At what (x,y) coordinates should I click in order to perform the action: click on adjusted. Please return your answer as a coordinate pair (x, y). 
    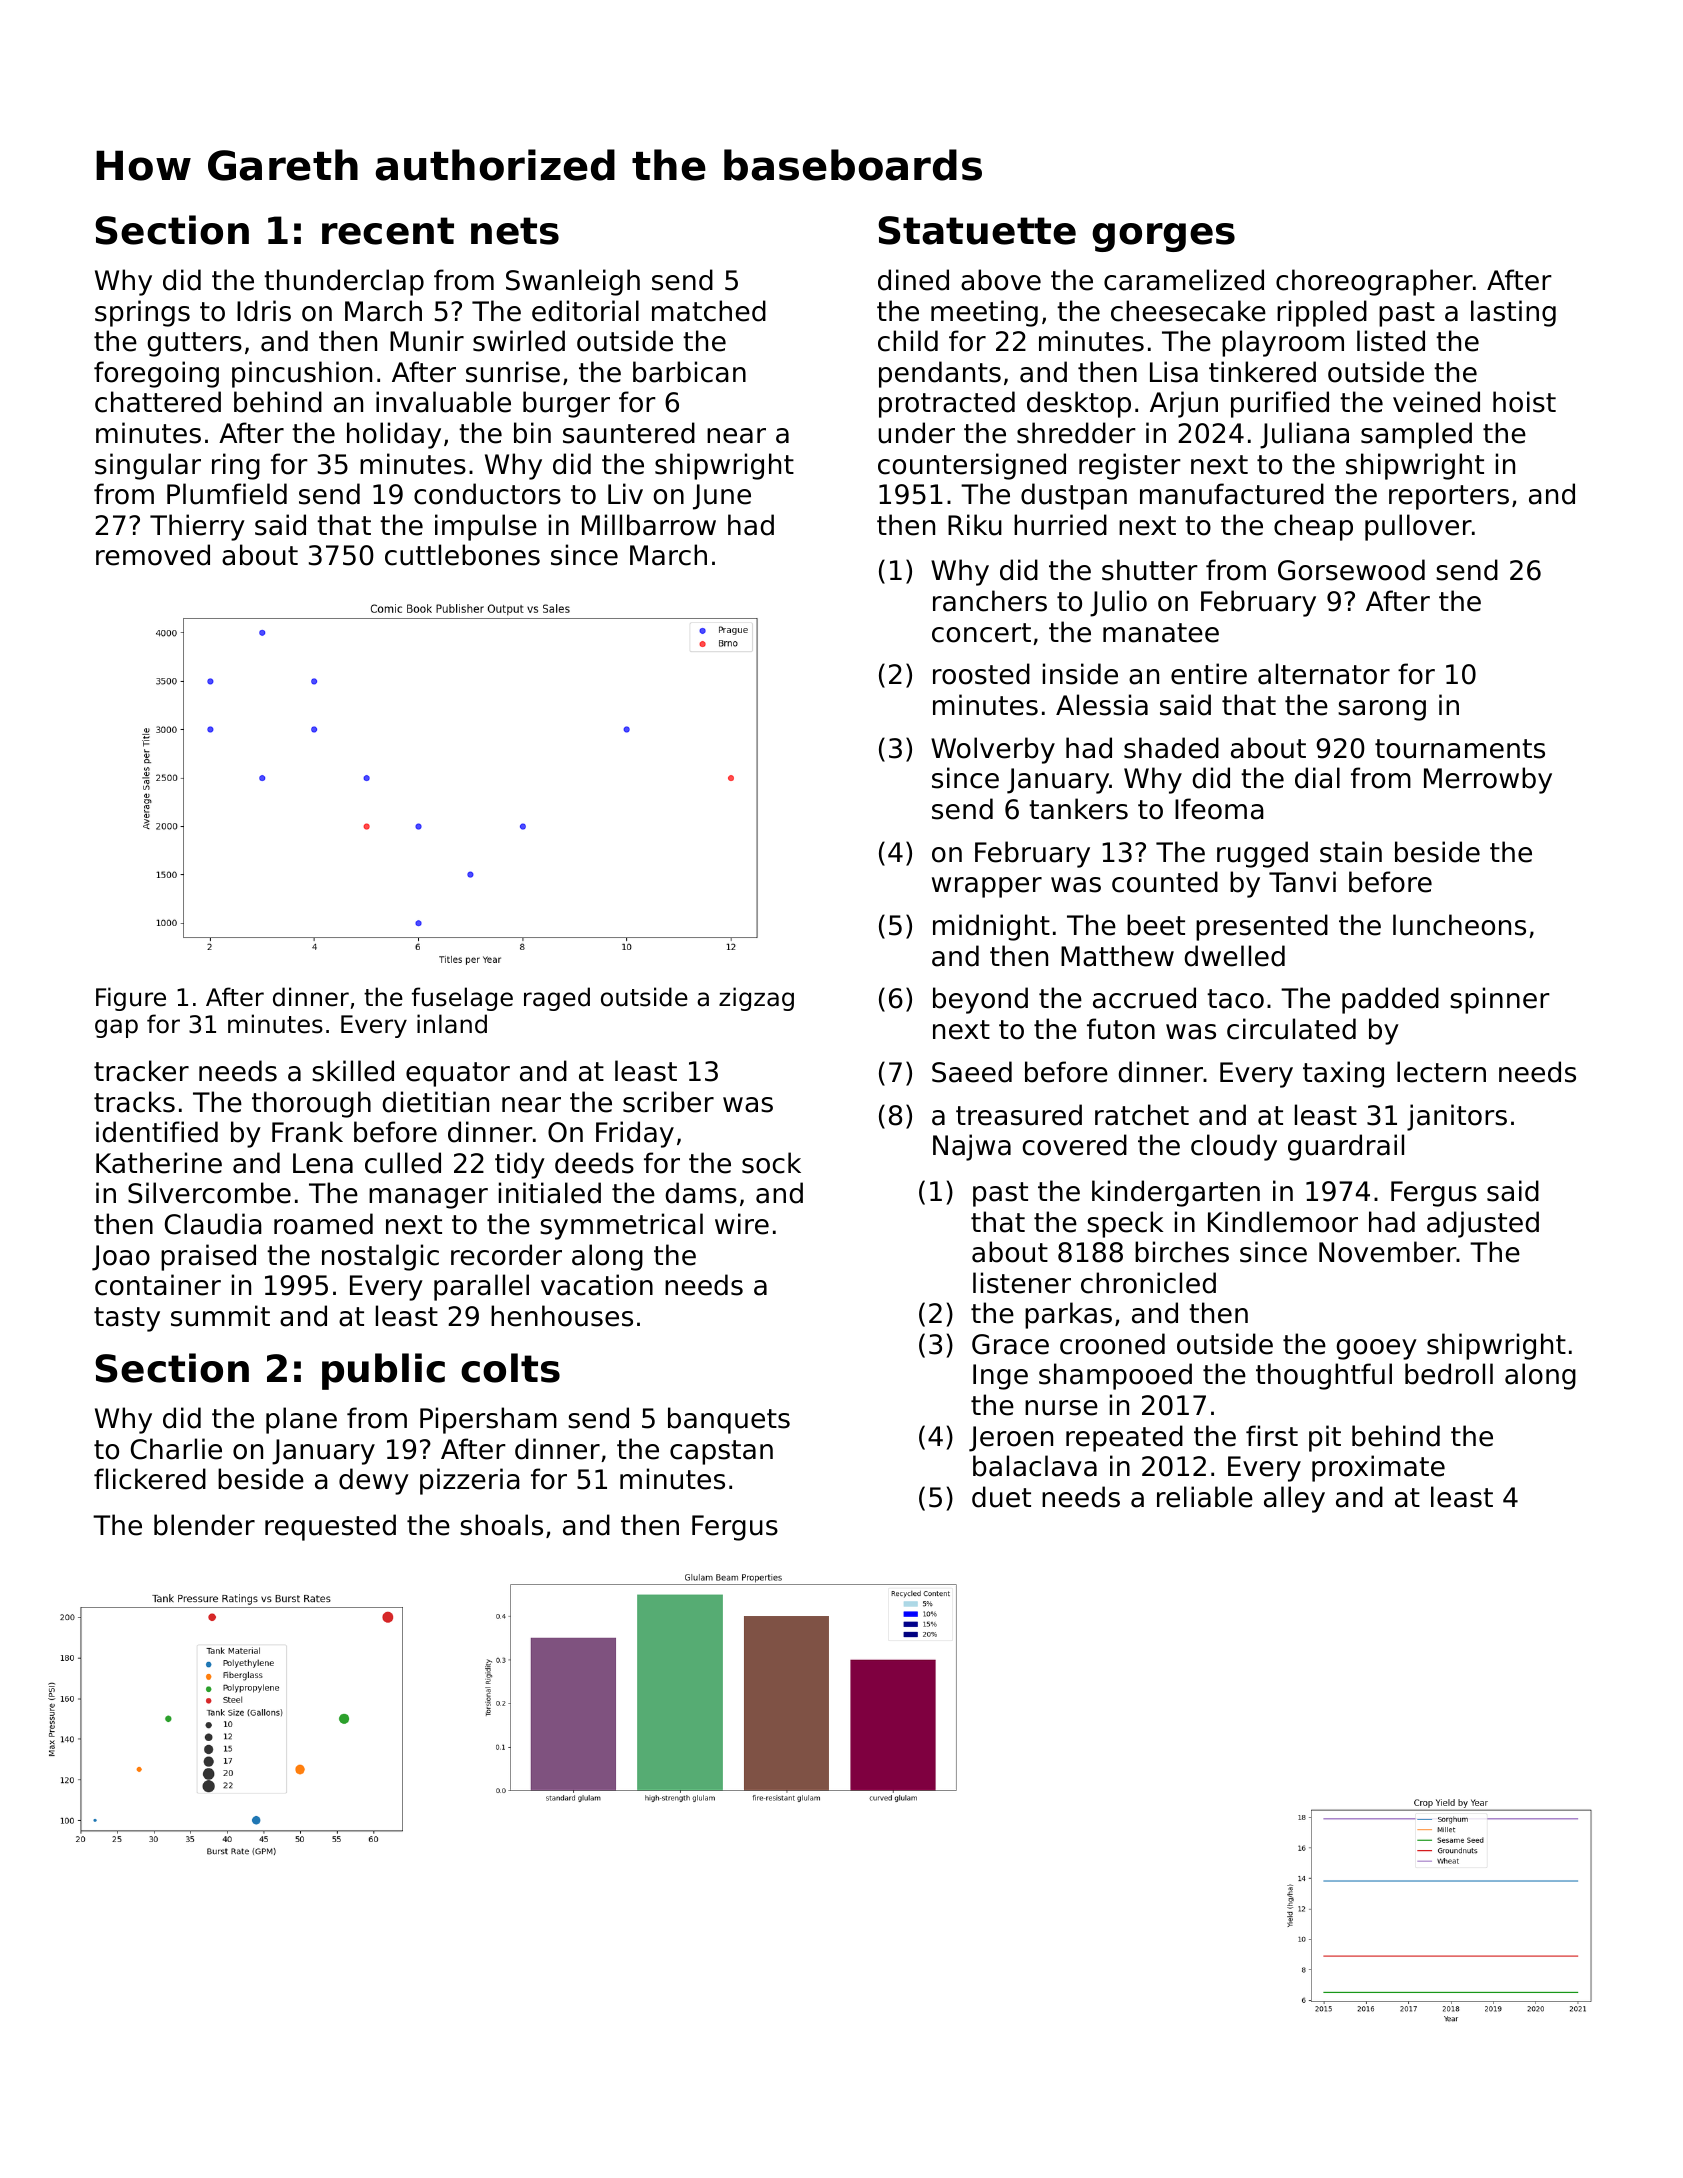
    Looking at the image, I should click on (1483, 1224).
